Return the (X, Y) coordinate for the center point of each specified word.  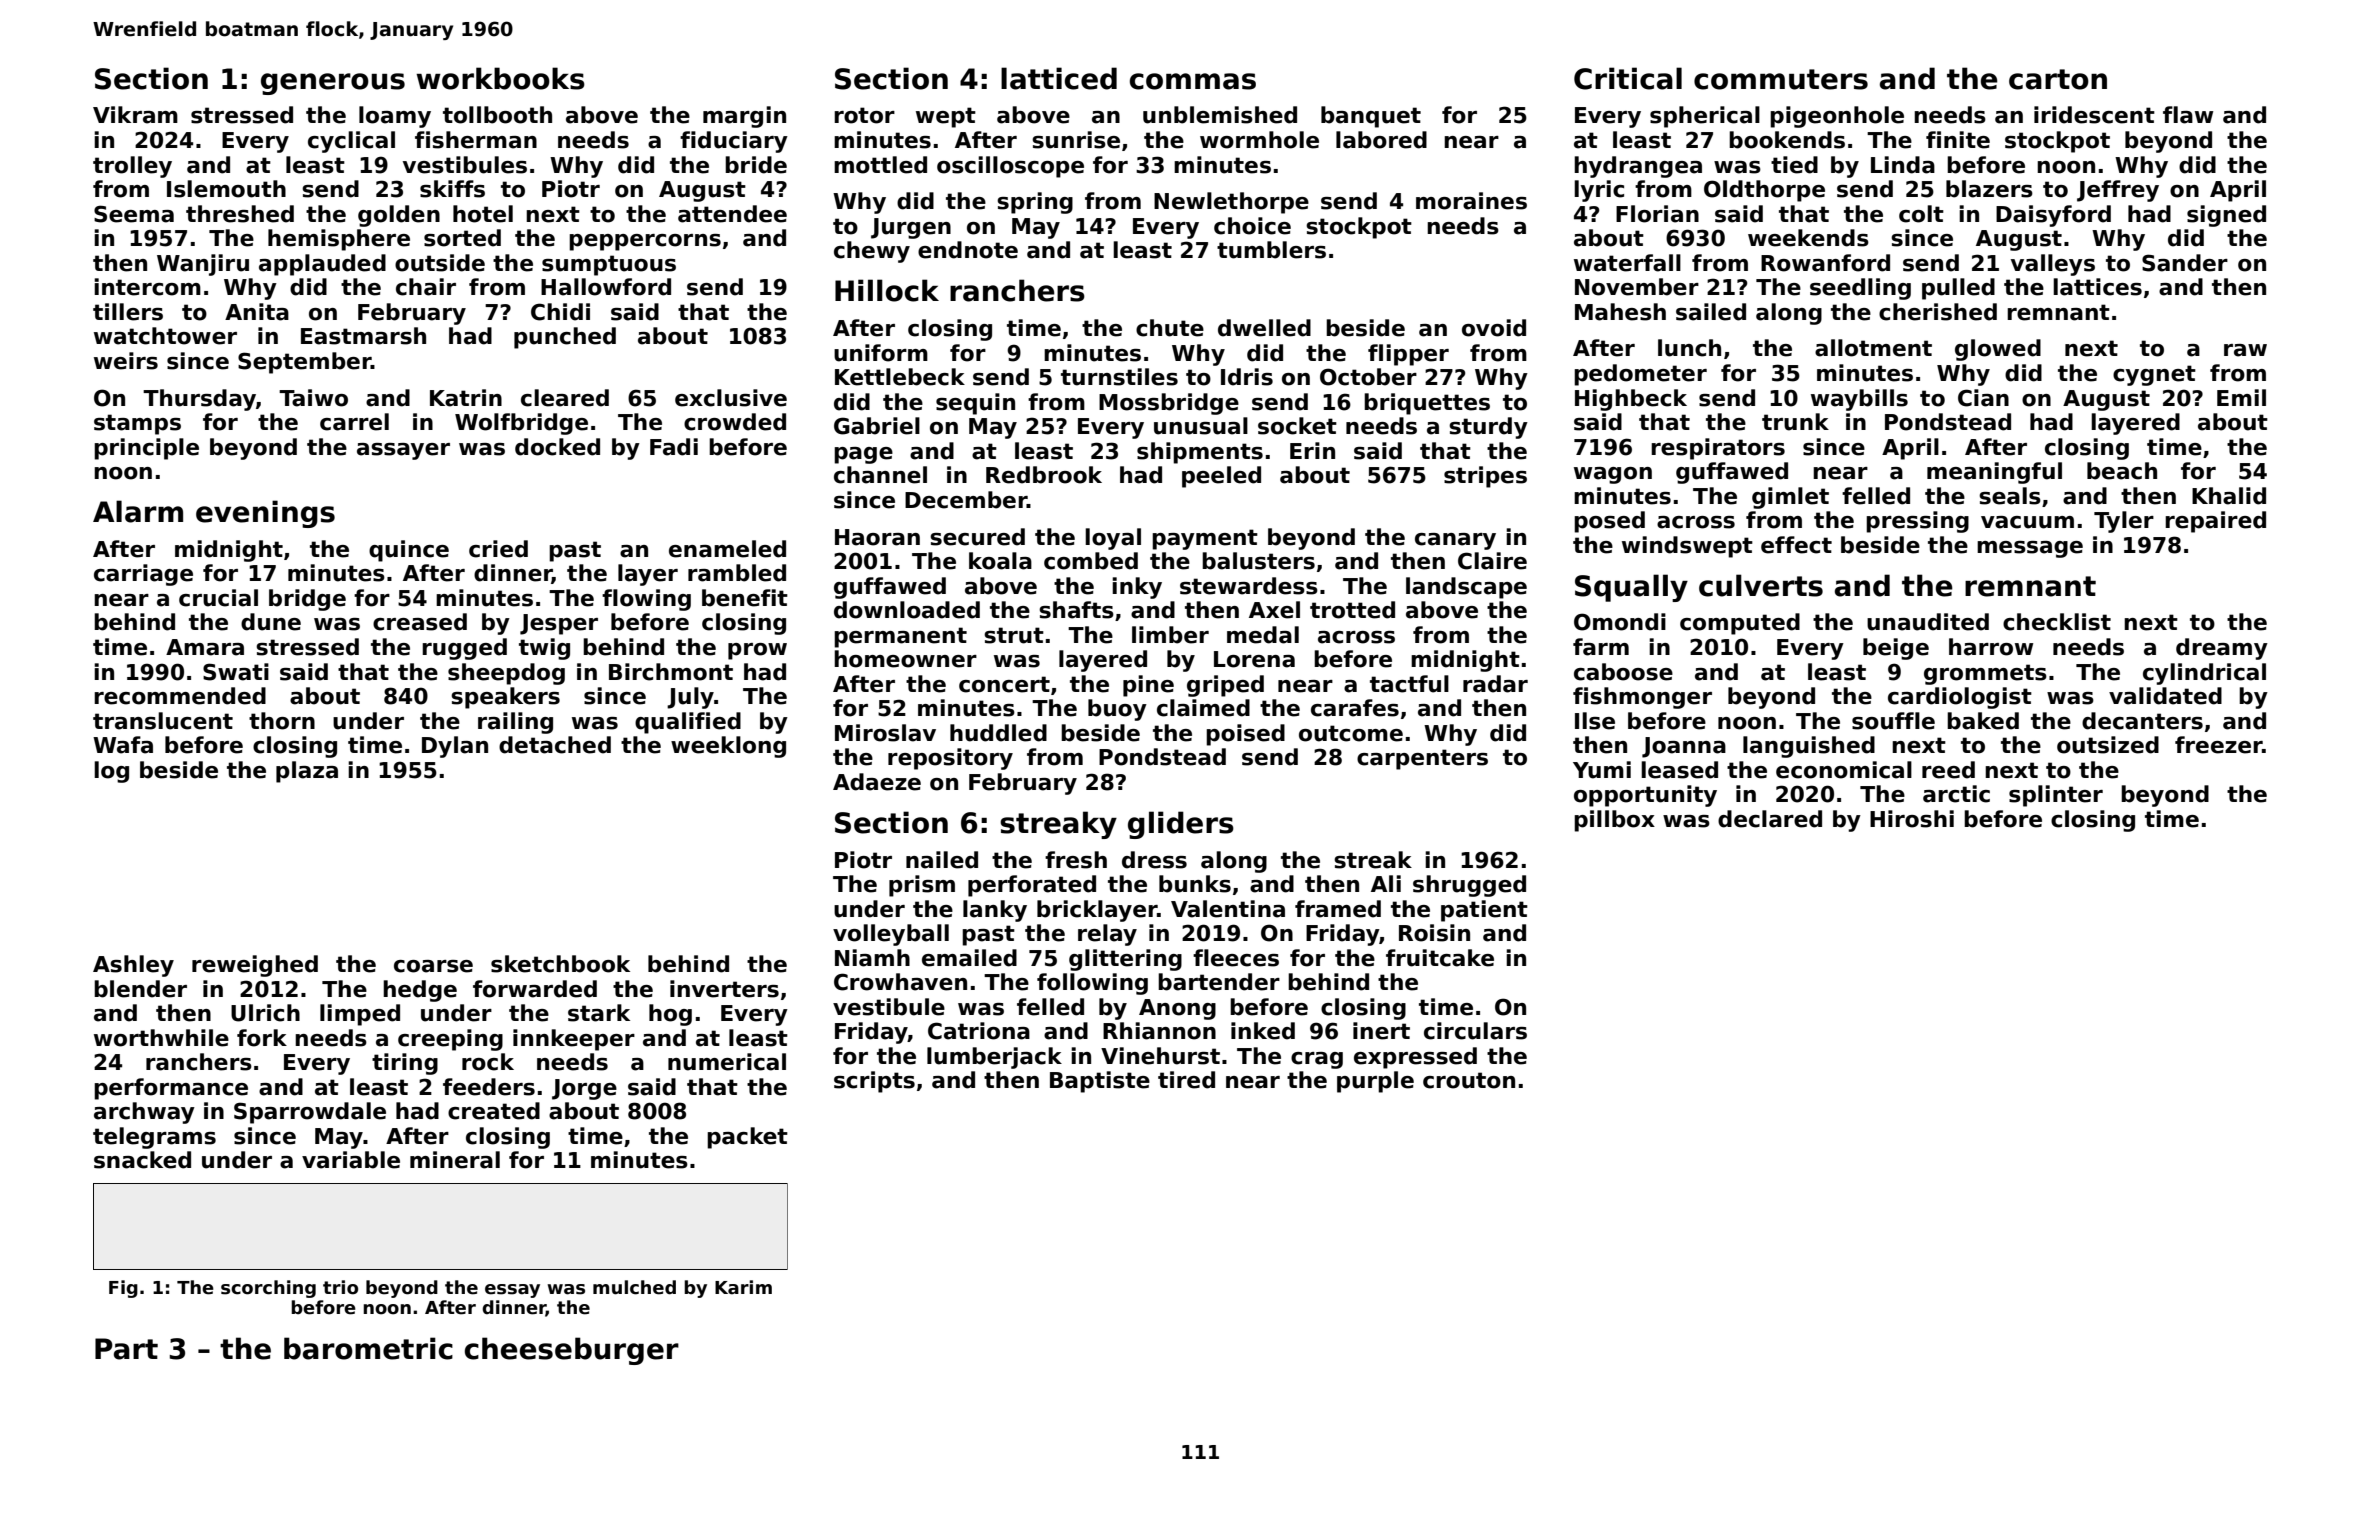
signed (2226, 216)
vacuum (2027, 522)
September (304, 363)
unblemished (1220, 115)
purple (1375, 1082)
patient (1484, 911)
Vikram (135, 115)
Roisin (1434, 933)
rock (488, 1062)
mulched (634, 1287)
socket (1297, 426)
